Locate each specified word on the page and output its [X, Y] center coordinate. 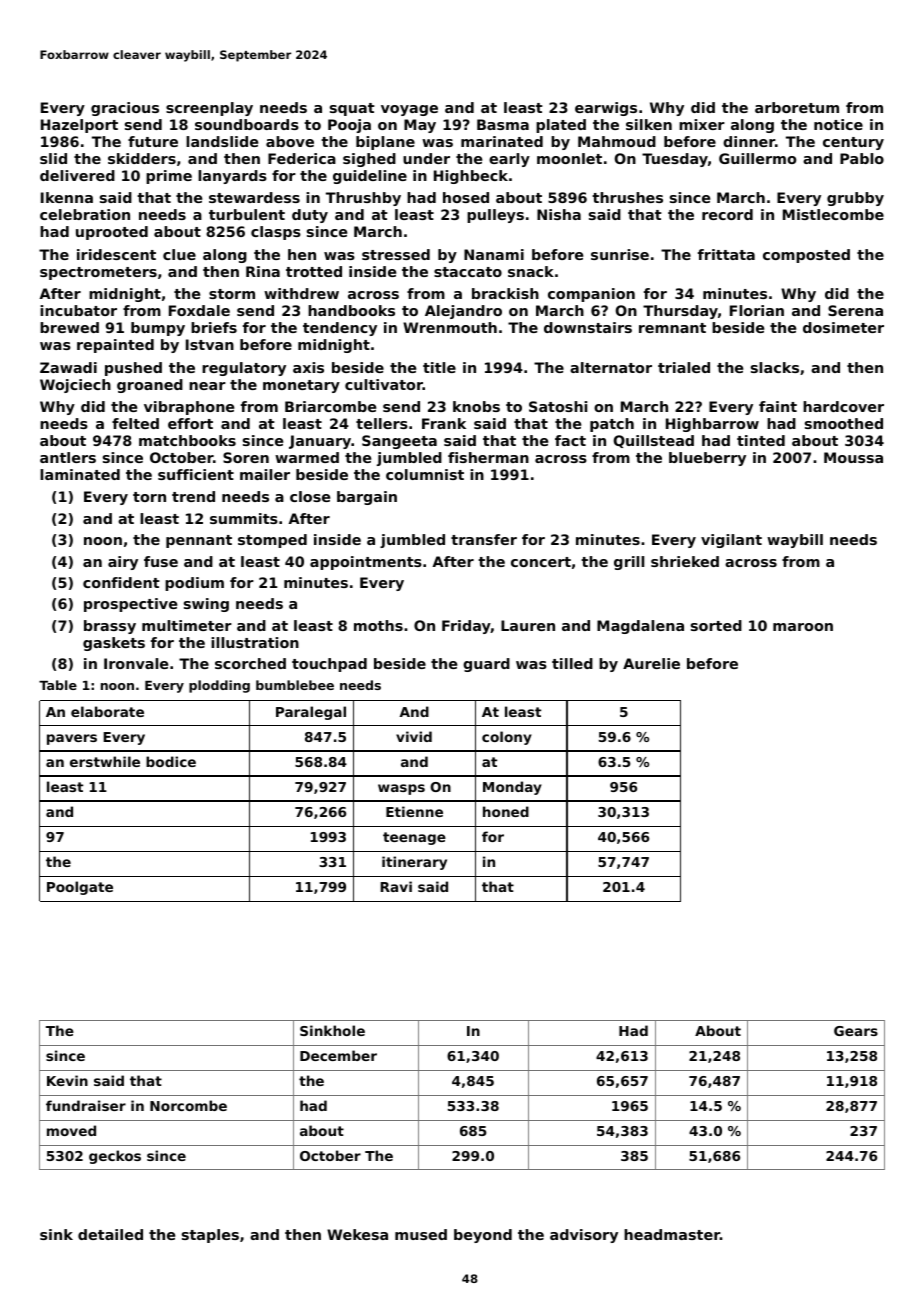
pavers [72, 739]
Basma [503, 124]
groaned [150, 386]
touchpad [329, 665]
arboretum [797, 107]
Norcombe [188, 1105]
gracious [125, 109]
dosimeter [843, 327]
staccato [468, 272]
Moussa [853, 457]
